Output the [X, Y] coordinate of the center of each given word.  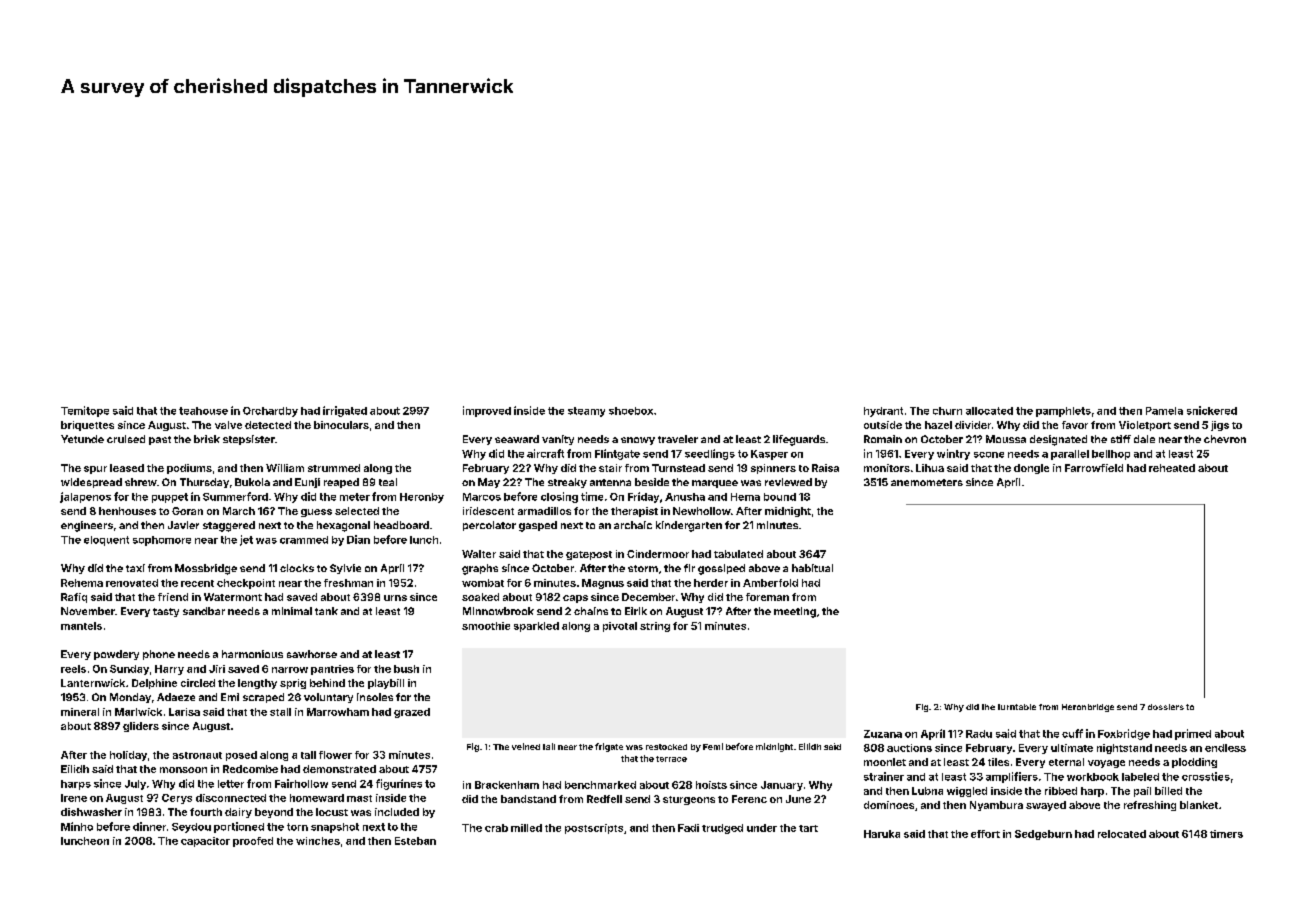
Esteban [415, 841]
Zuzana [883, 734]
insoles [375, 697]
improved [487, 411]
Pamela [1164, 411]
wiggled [967, 792]
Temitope [85, 411]
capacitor [205, 842]
